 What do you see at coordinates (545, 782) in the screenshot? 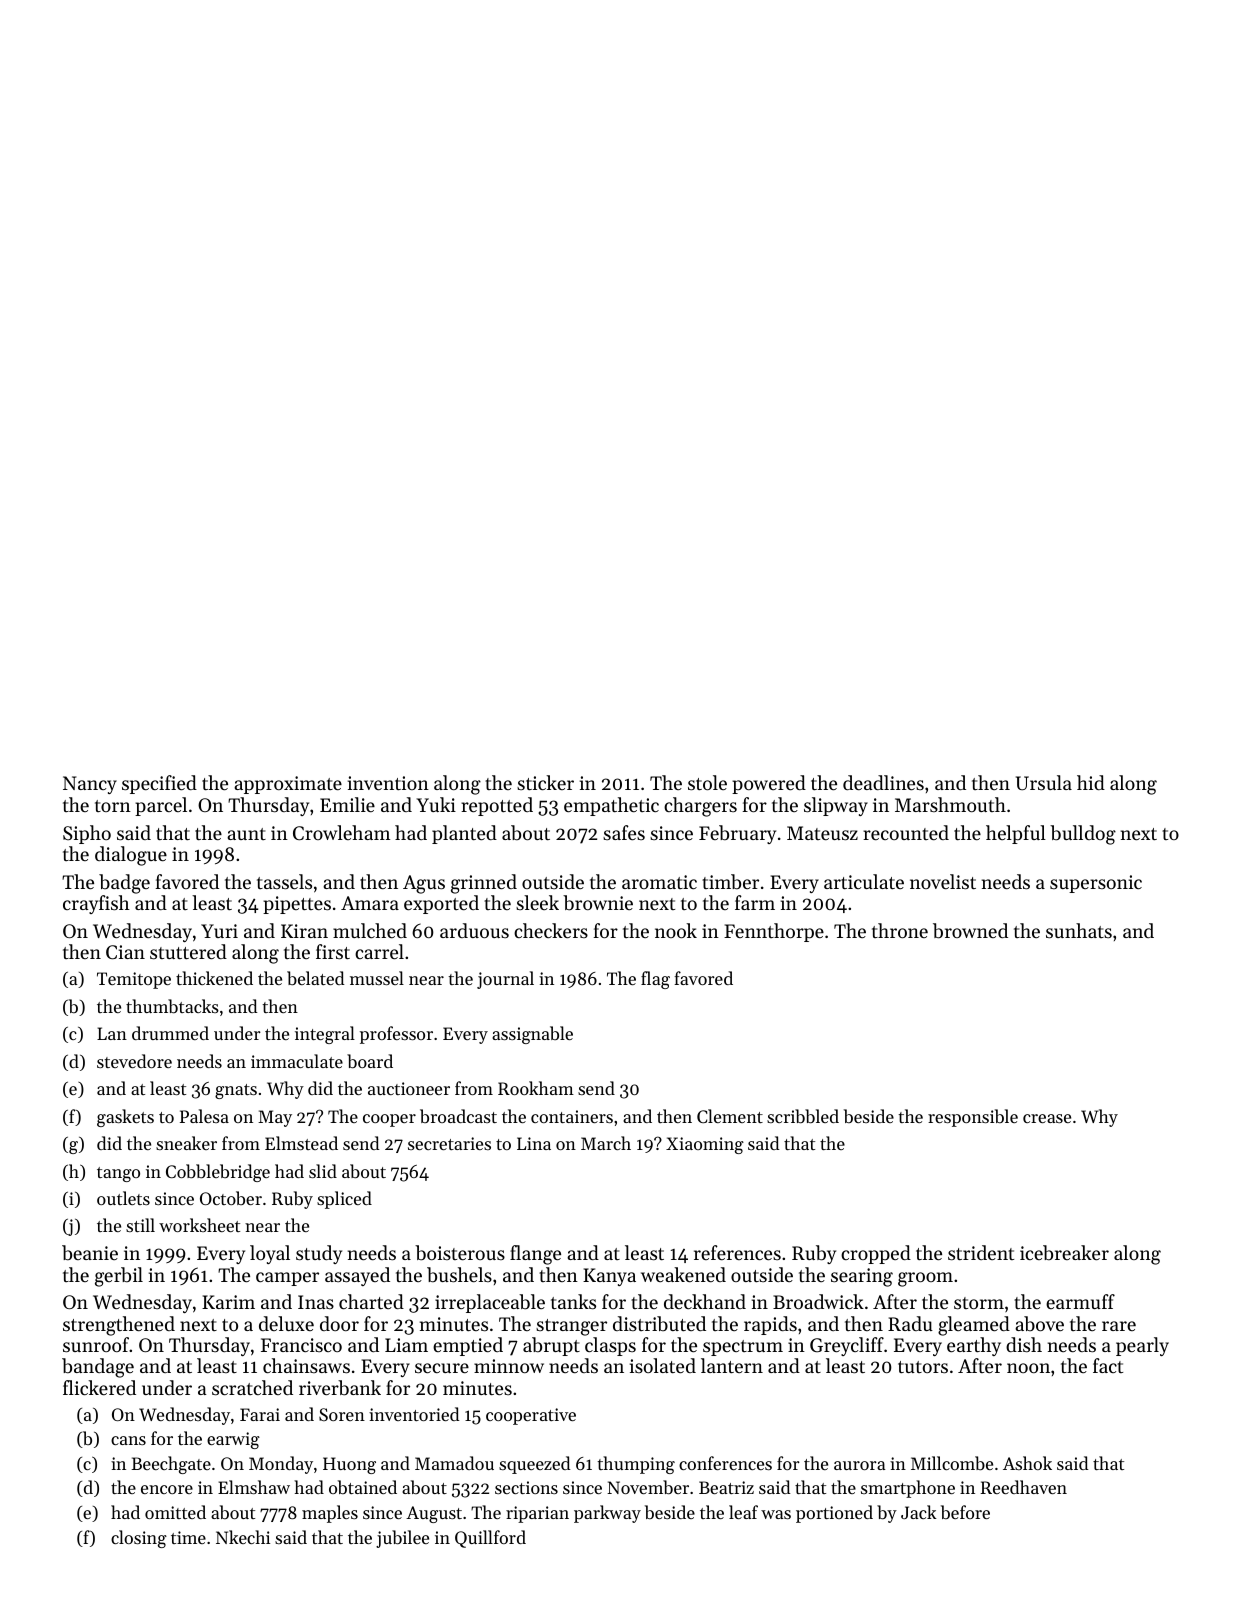
I see `sticker` at bounding box center [545, 782].
